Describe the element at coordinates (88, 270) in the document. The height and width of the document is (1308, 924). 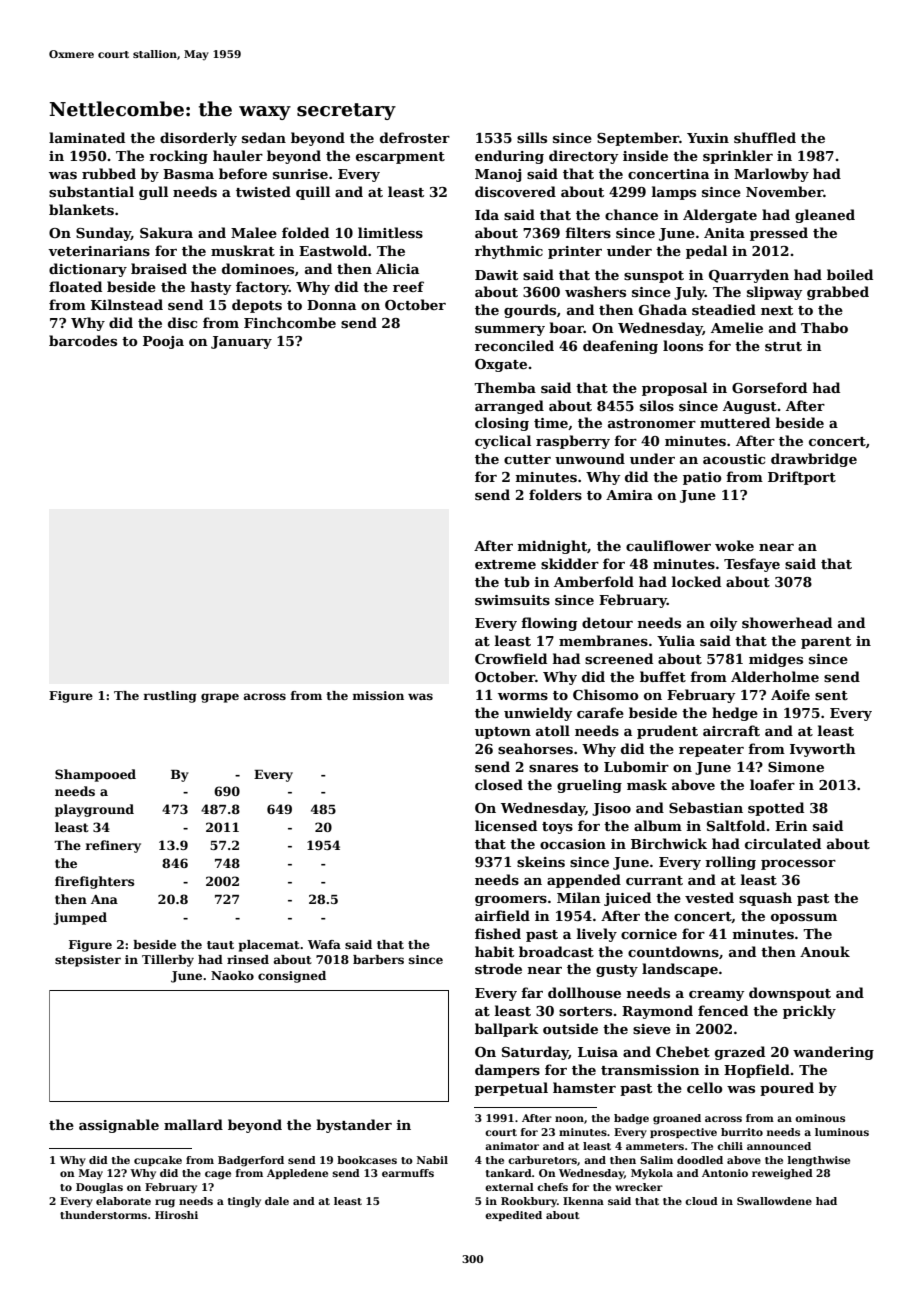
I see `dictionary` at that location.
